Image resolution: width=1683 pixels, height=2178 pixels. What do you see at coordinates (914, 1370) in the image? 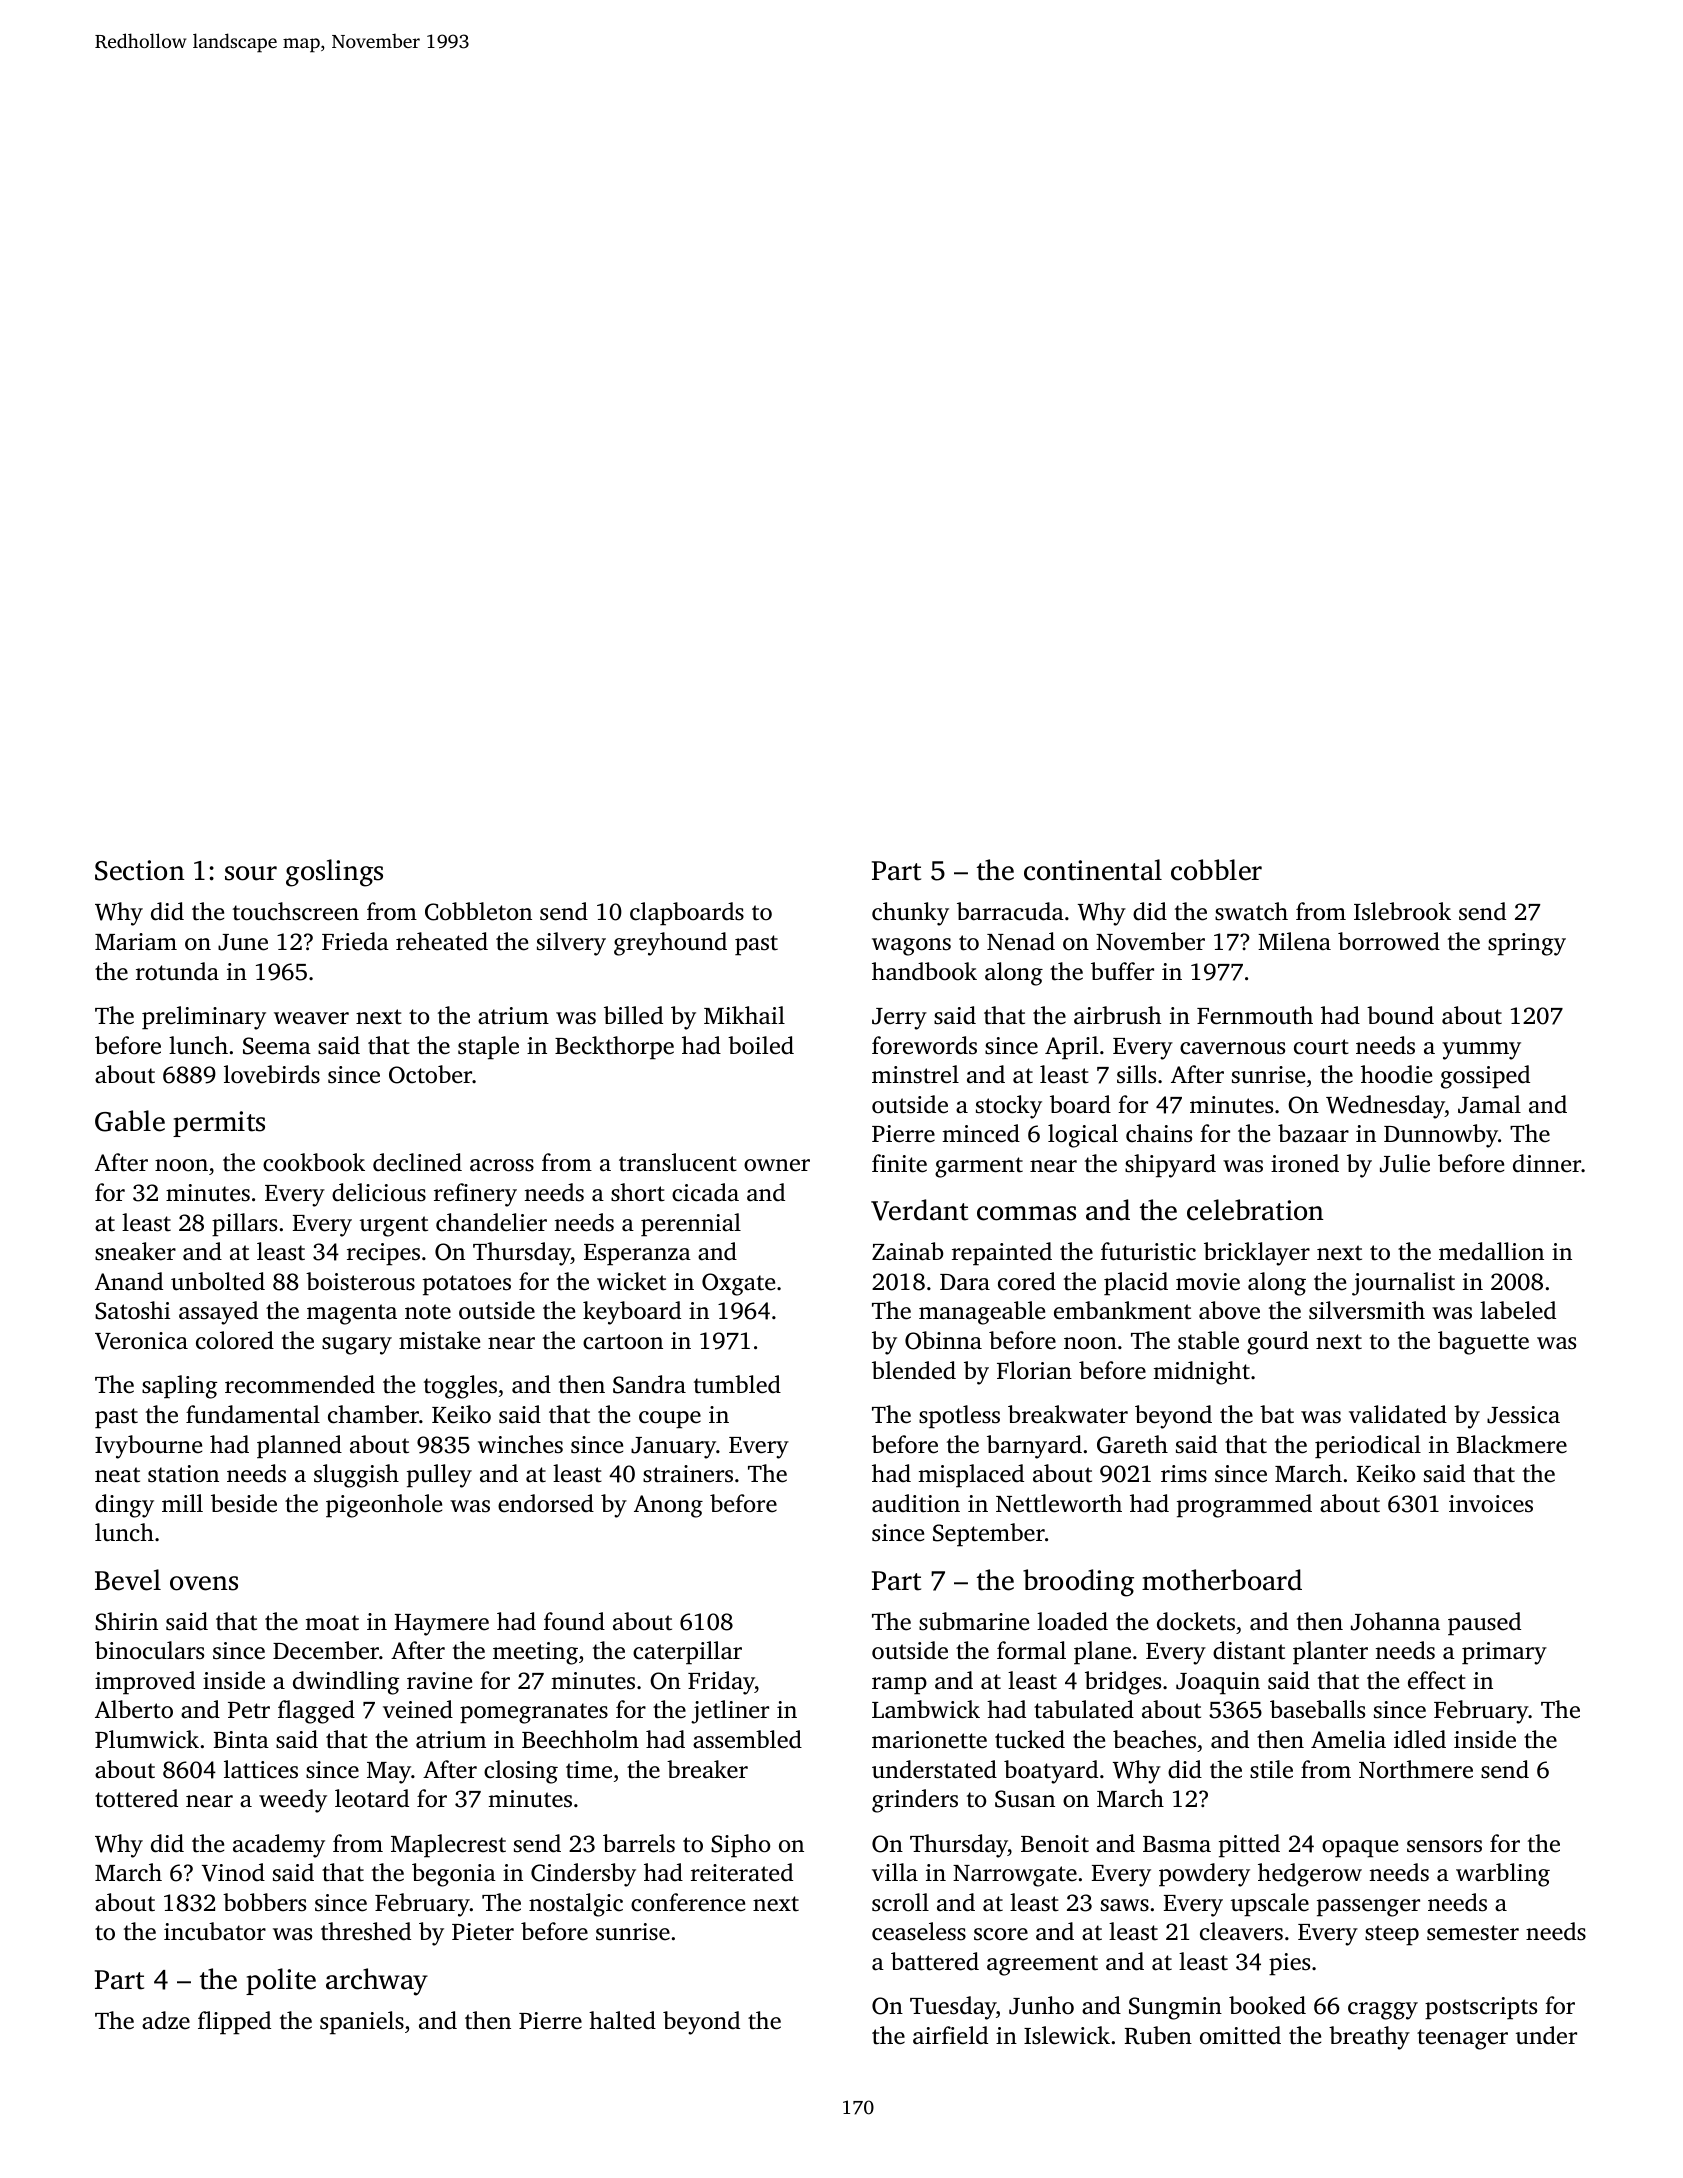
I see `blended` at bounding box center [914, 1370].
